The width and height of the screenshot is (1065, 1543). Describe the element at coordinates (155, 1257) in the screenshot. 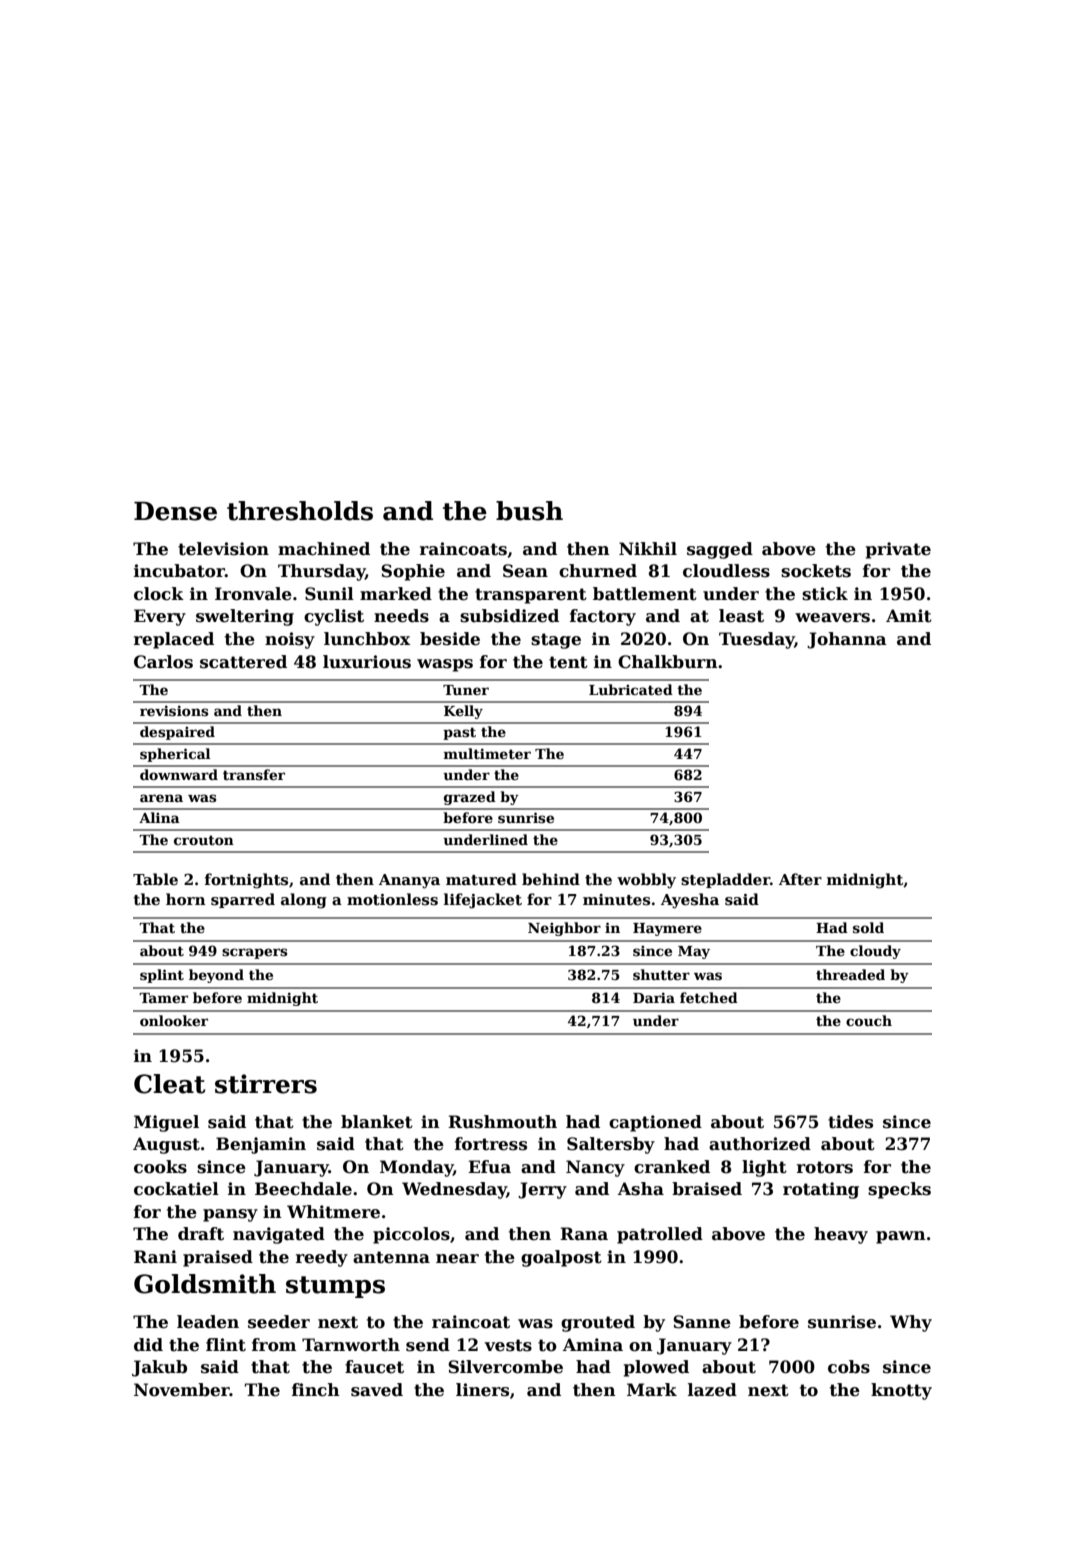

I see `Rani` at that location.
